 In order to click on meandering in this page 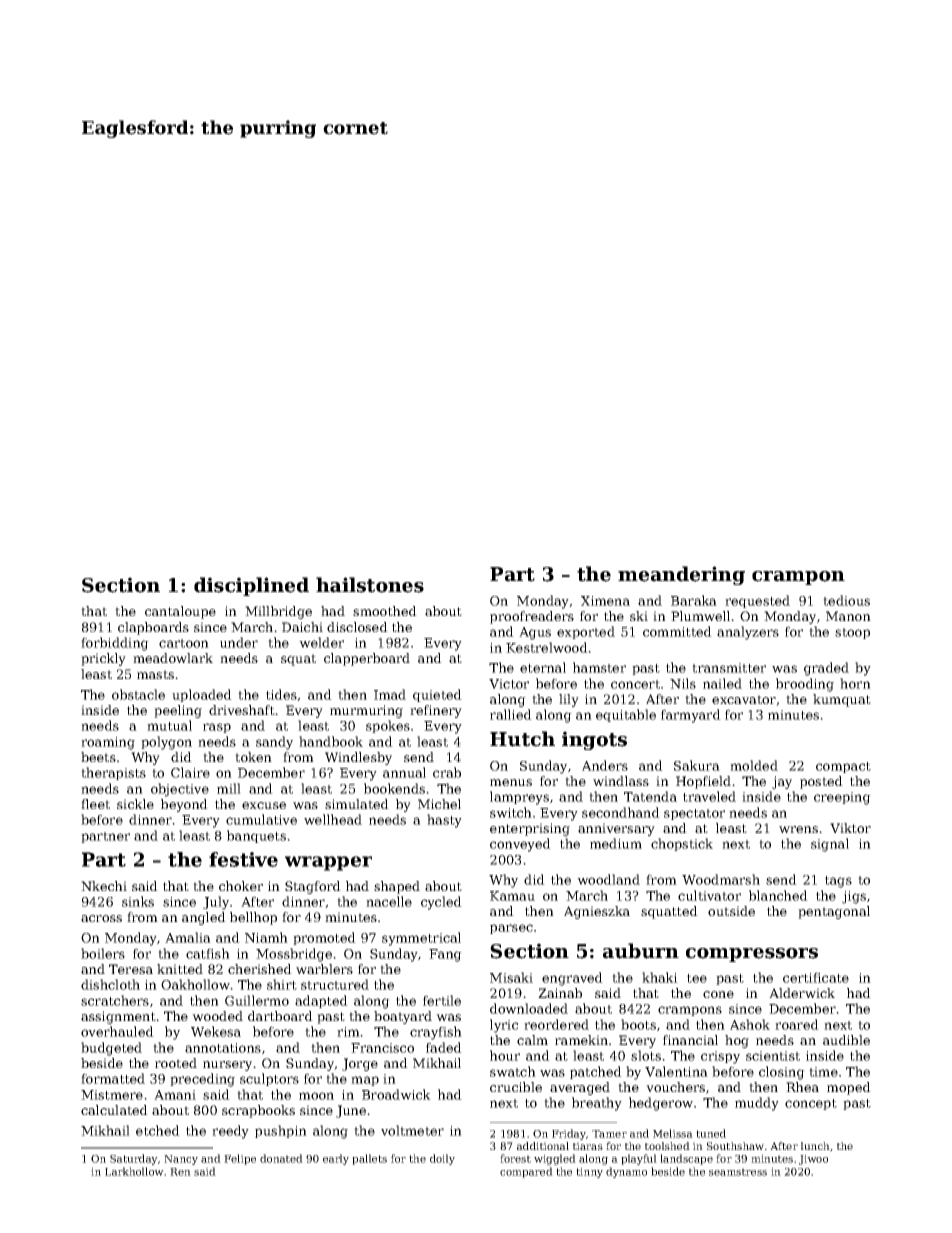, I will do `click(681, 575)`.
